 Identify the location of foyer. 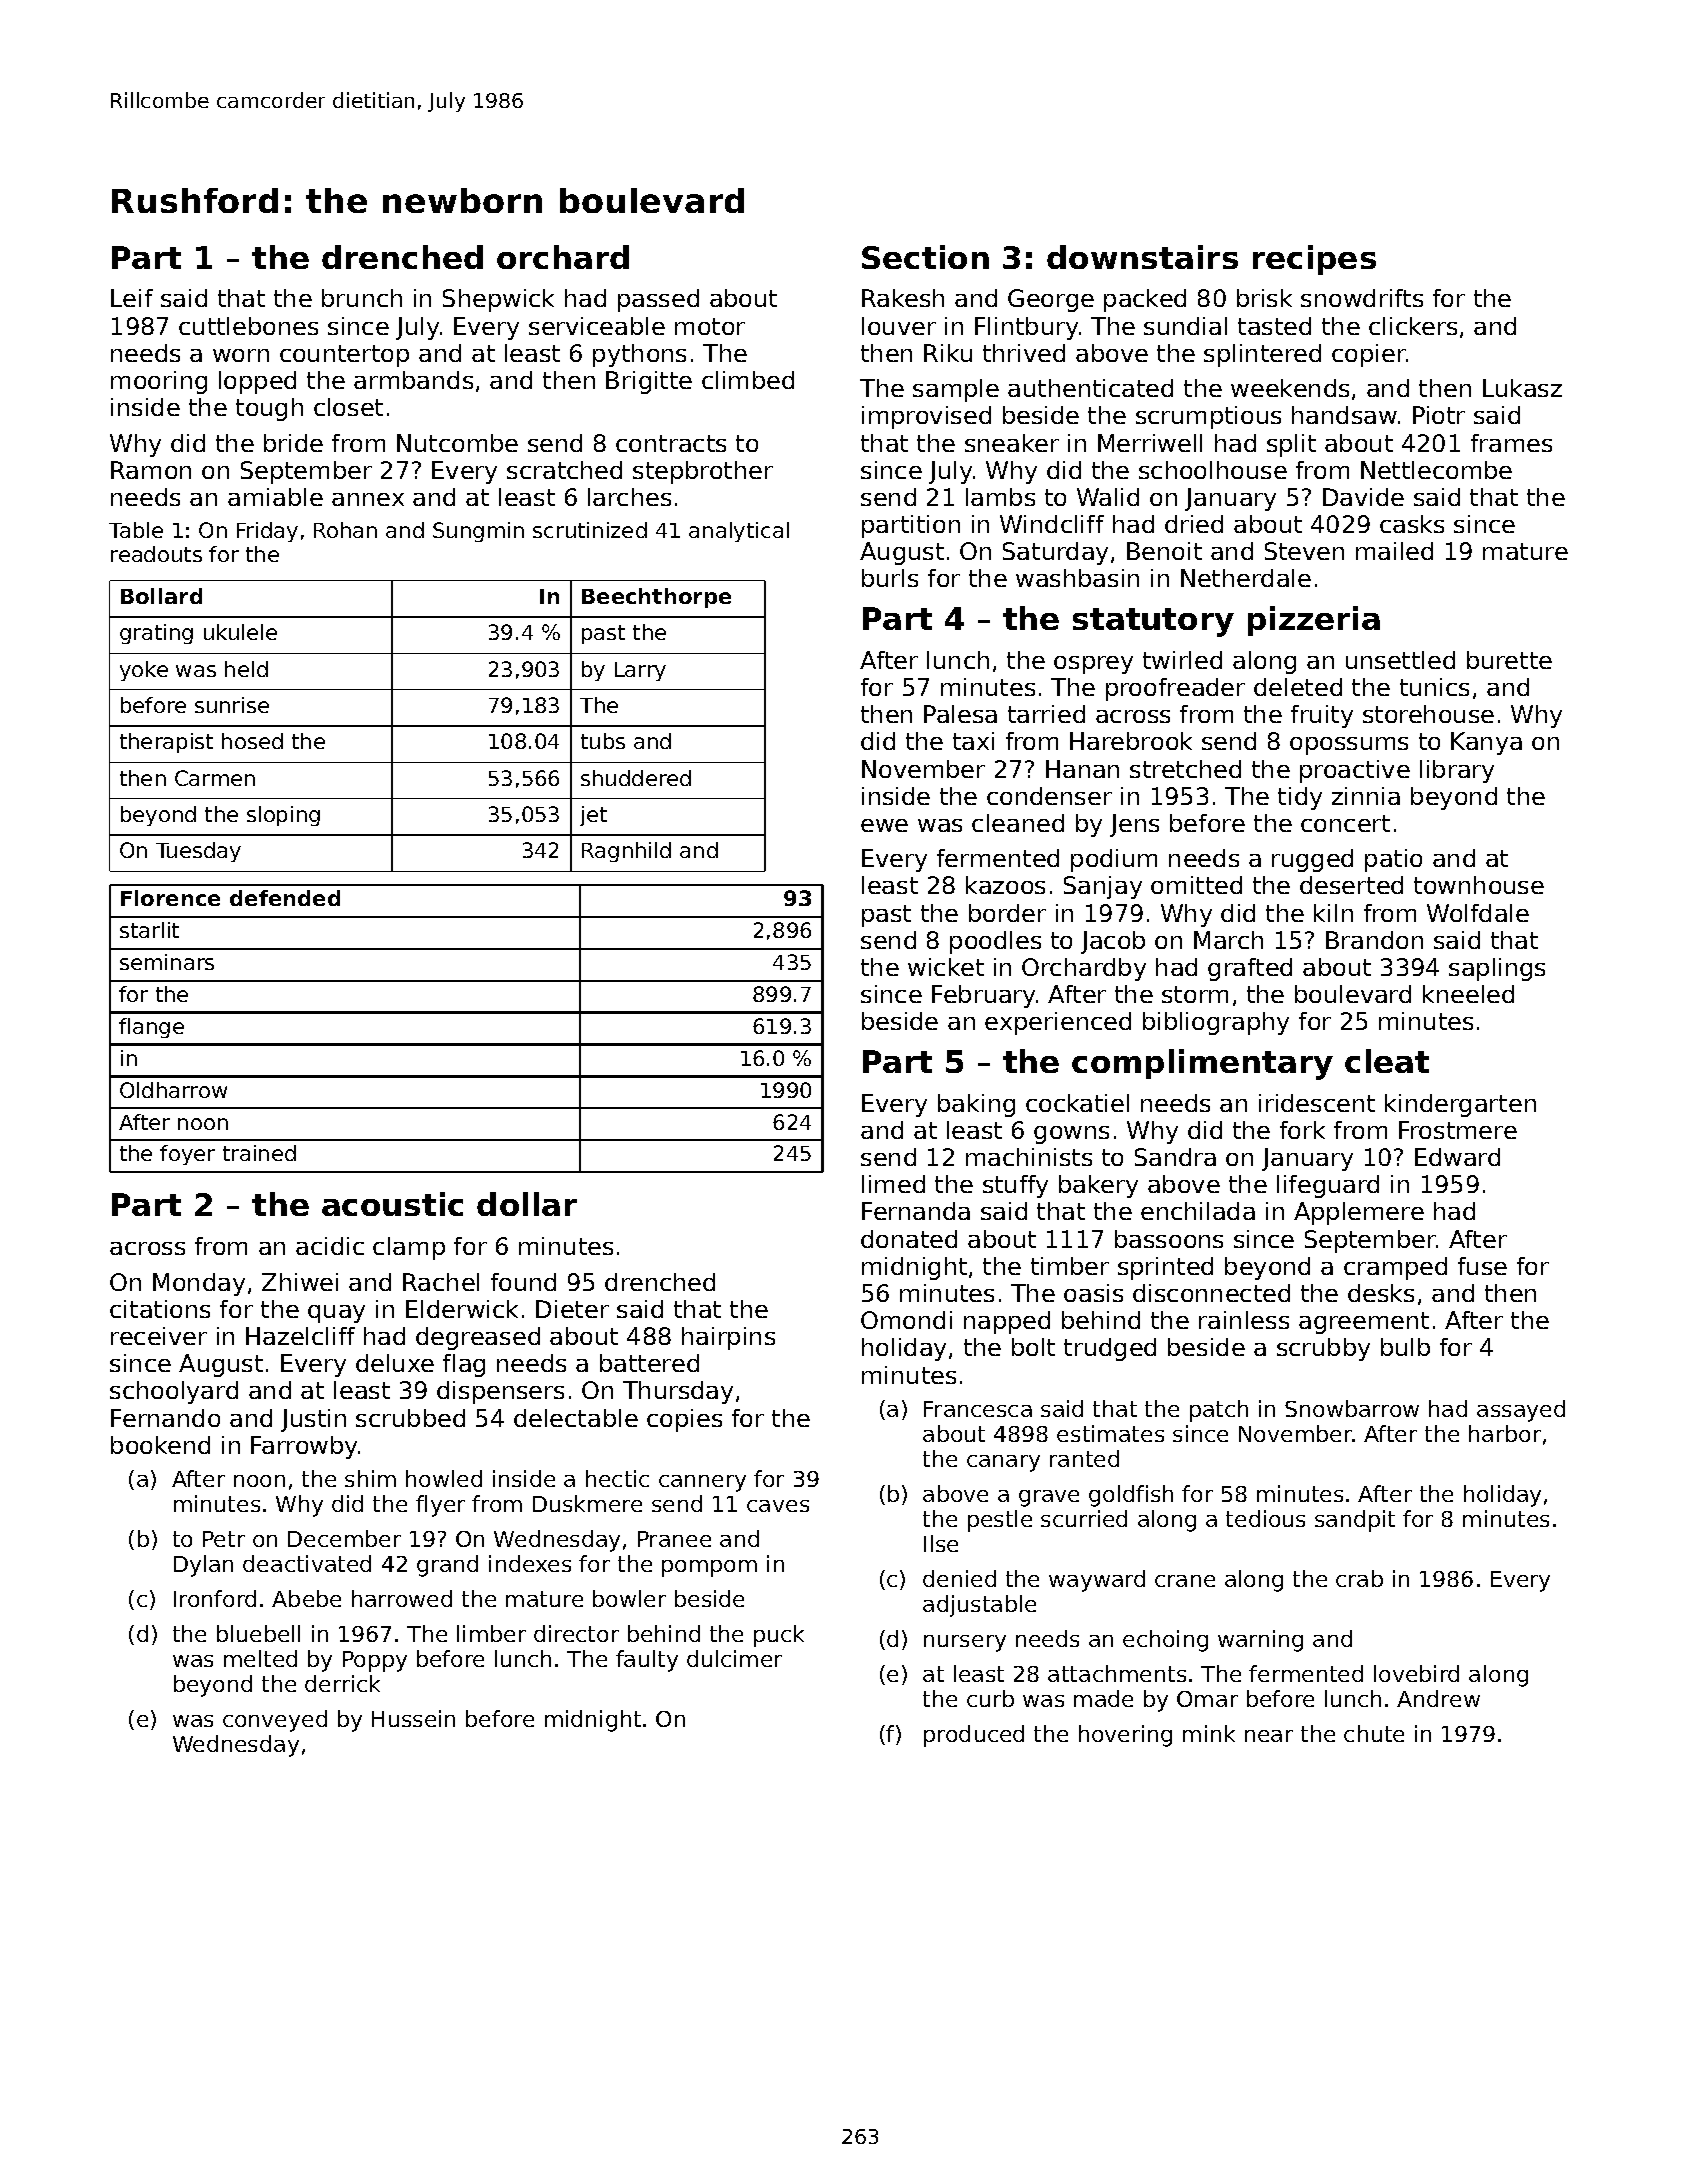
(187, 1155).
